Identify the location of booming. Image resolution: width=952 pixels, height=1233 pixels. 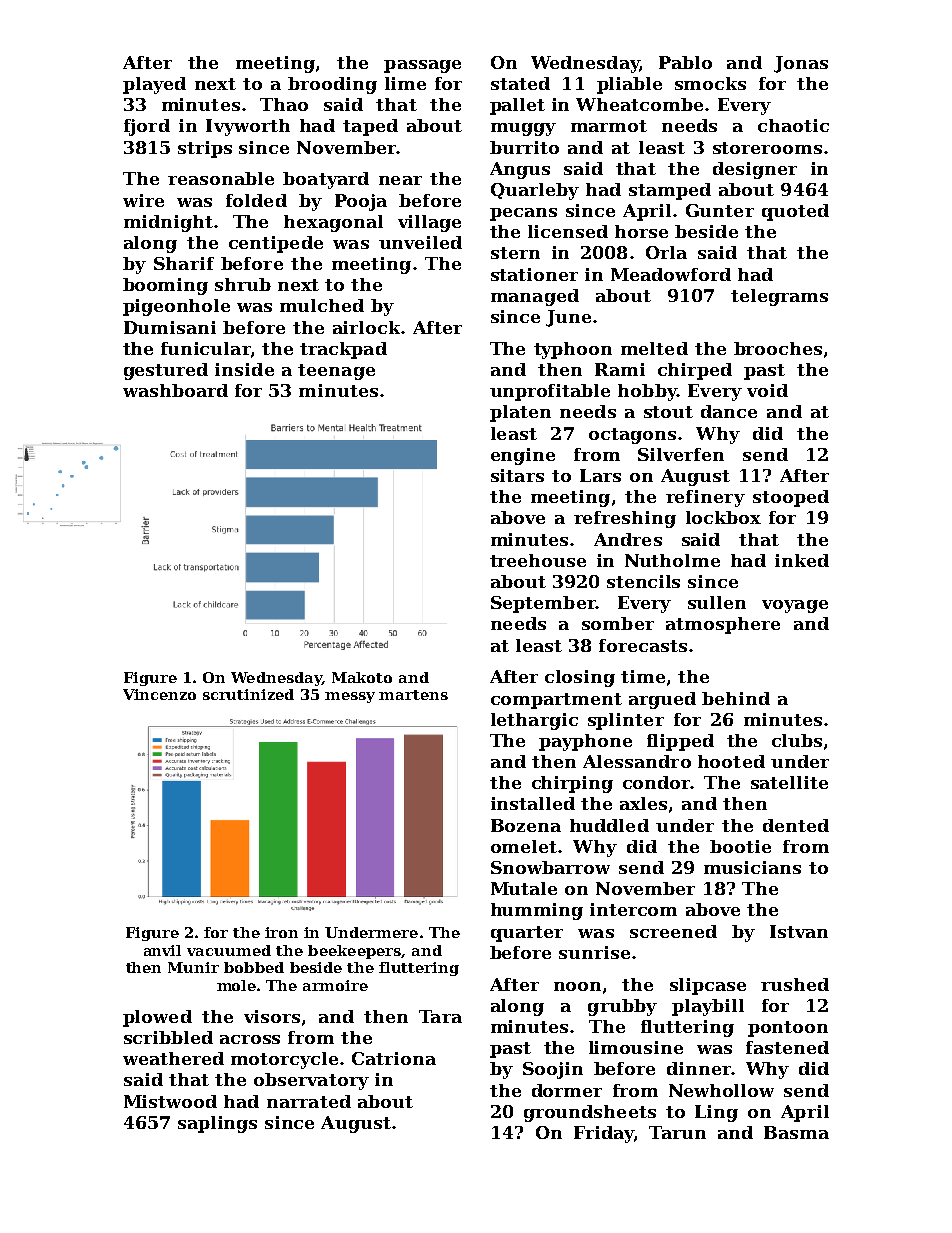
(165, 286).
